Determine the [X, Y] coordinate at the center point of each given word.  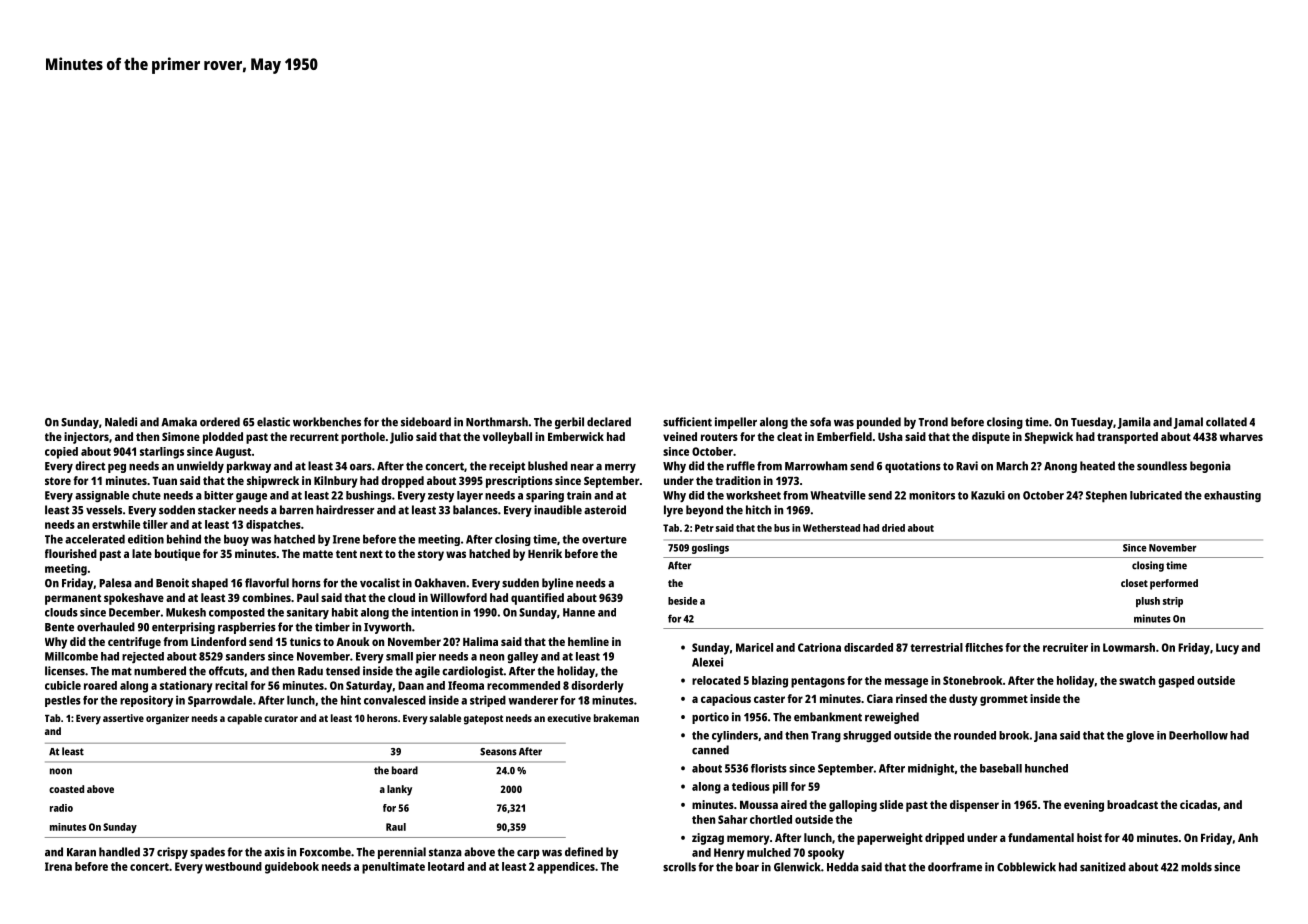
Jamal [1188, 423]
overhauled [106, 627]
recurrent [314, 437]
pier [426, 658]
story [431, 555]
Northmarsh [497, 422]
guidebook [292, 868]
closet [1134, 583]
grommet [1004, 700]
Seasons [498, 752]
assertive [123, 718]
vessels [104, 510]
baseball [1001, 768]
